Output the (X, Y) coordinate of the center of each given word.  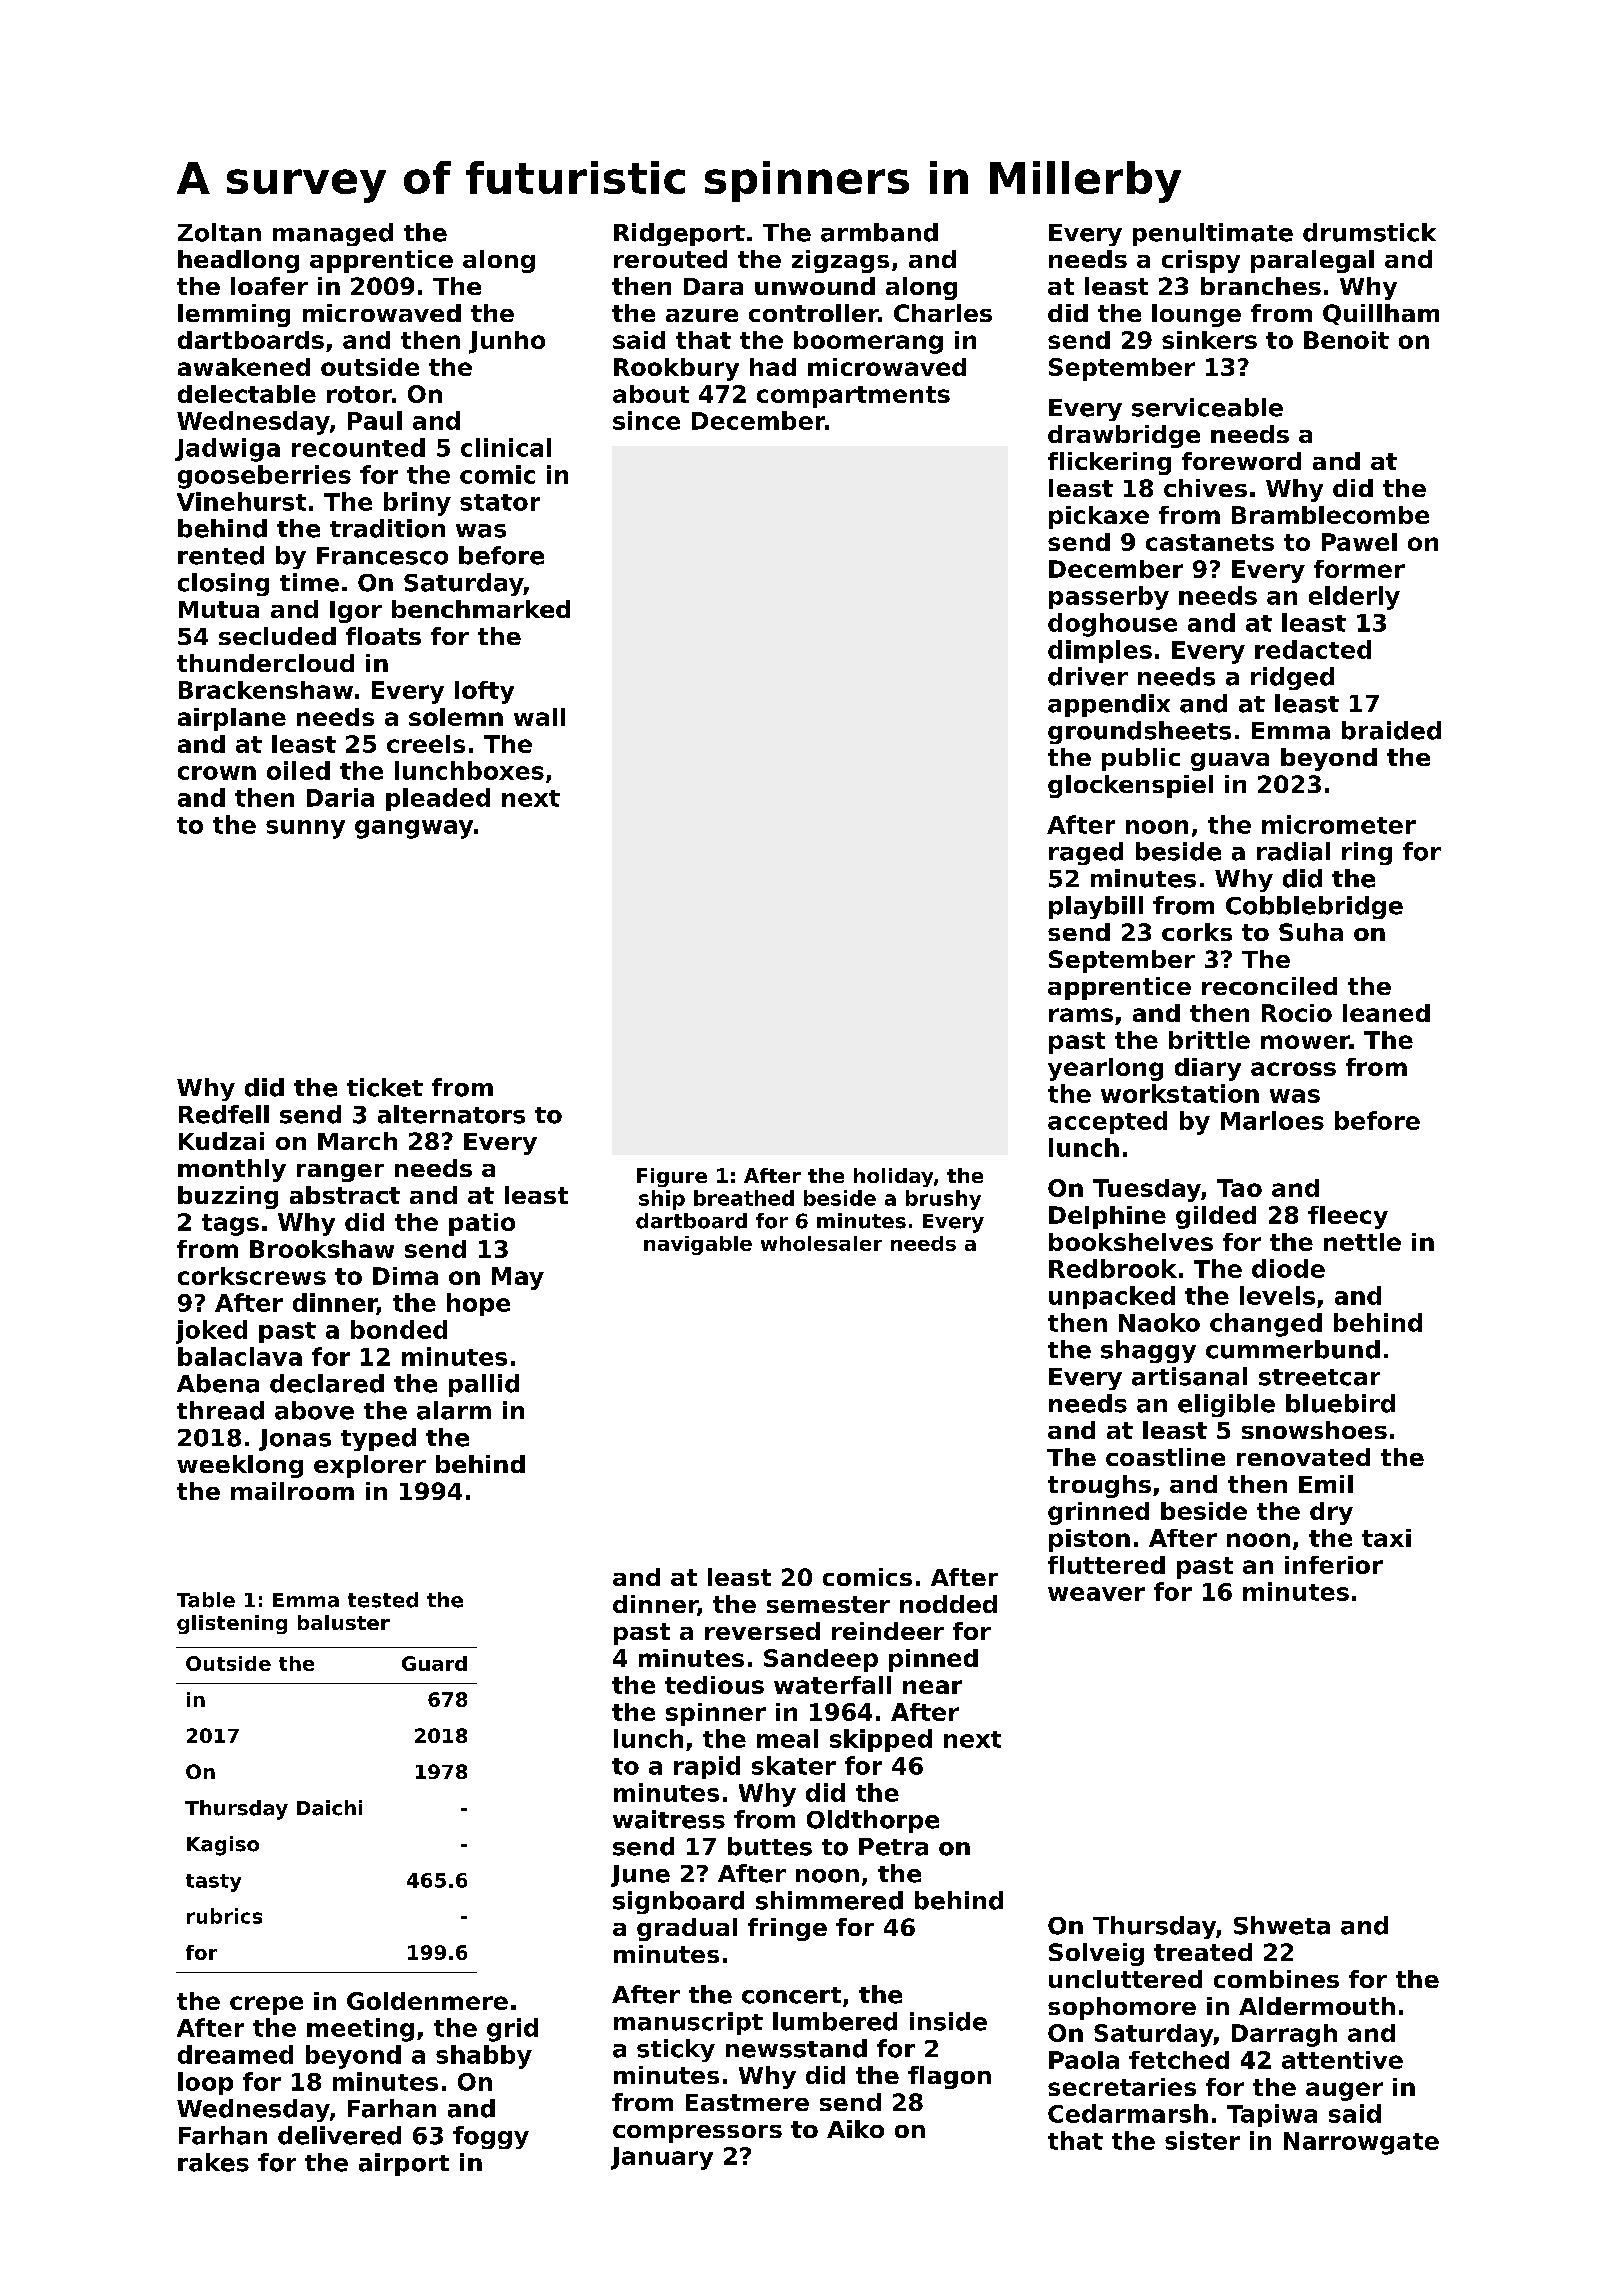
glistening (232, 1624)
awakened (244, 367)
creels (426, 744)
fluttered (1106, 1565)
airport (404, 2164)
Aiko (855, 2129)
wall (539, 717)
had (773, 367)
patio (482, 1224)
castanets (1210, 542)
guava (1230, 762)
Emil (1326, 1484)
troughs (1099, 1486)
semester (828, 1604)
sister (1202, 2140)
